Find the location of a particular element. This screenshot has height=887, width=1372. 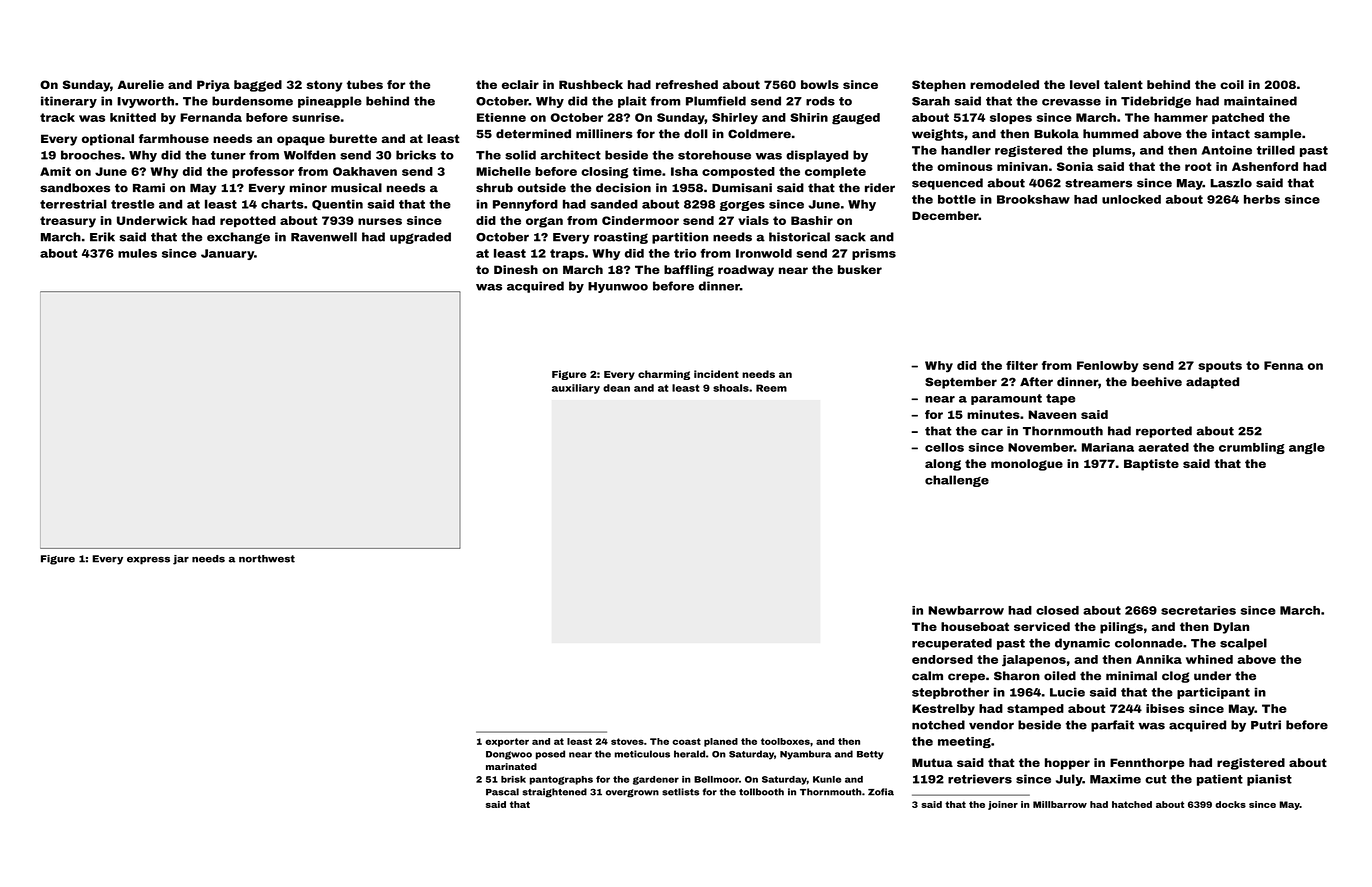

architect is located at coordinates (570, 155).
